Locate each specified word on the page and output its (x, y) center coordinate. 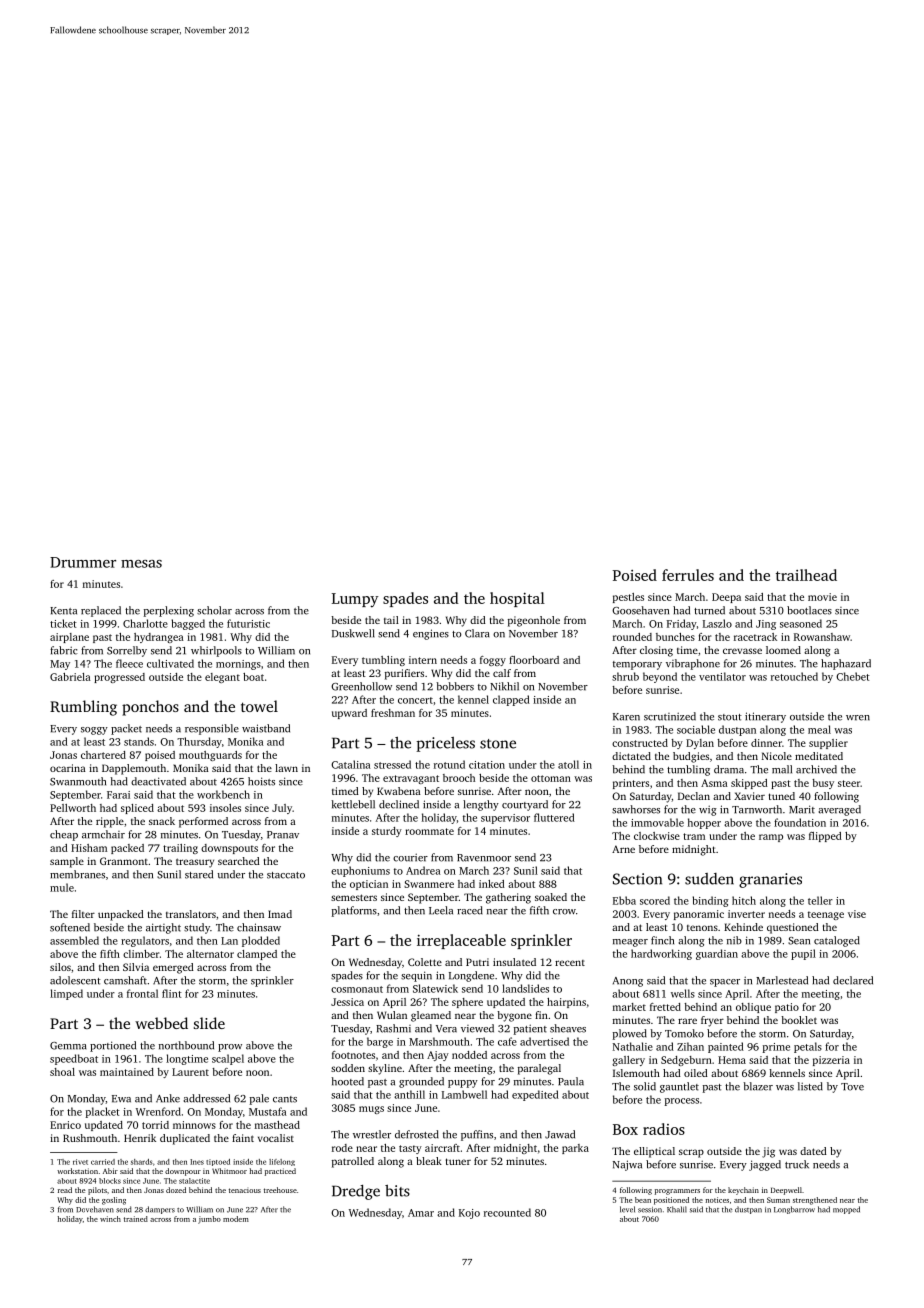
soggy (94, 731)
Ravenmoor (484, 858)
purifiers (404, 674)
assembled (74, 940)
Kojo (469, 1214)
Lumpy (355, 600)
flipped (825, 837)
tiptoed (218, 1162)
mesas (141, 564)
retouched (794, 676)
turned (709, 610)
